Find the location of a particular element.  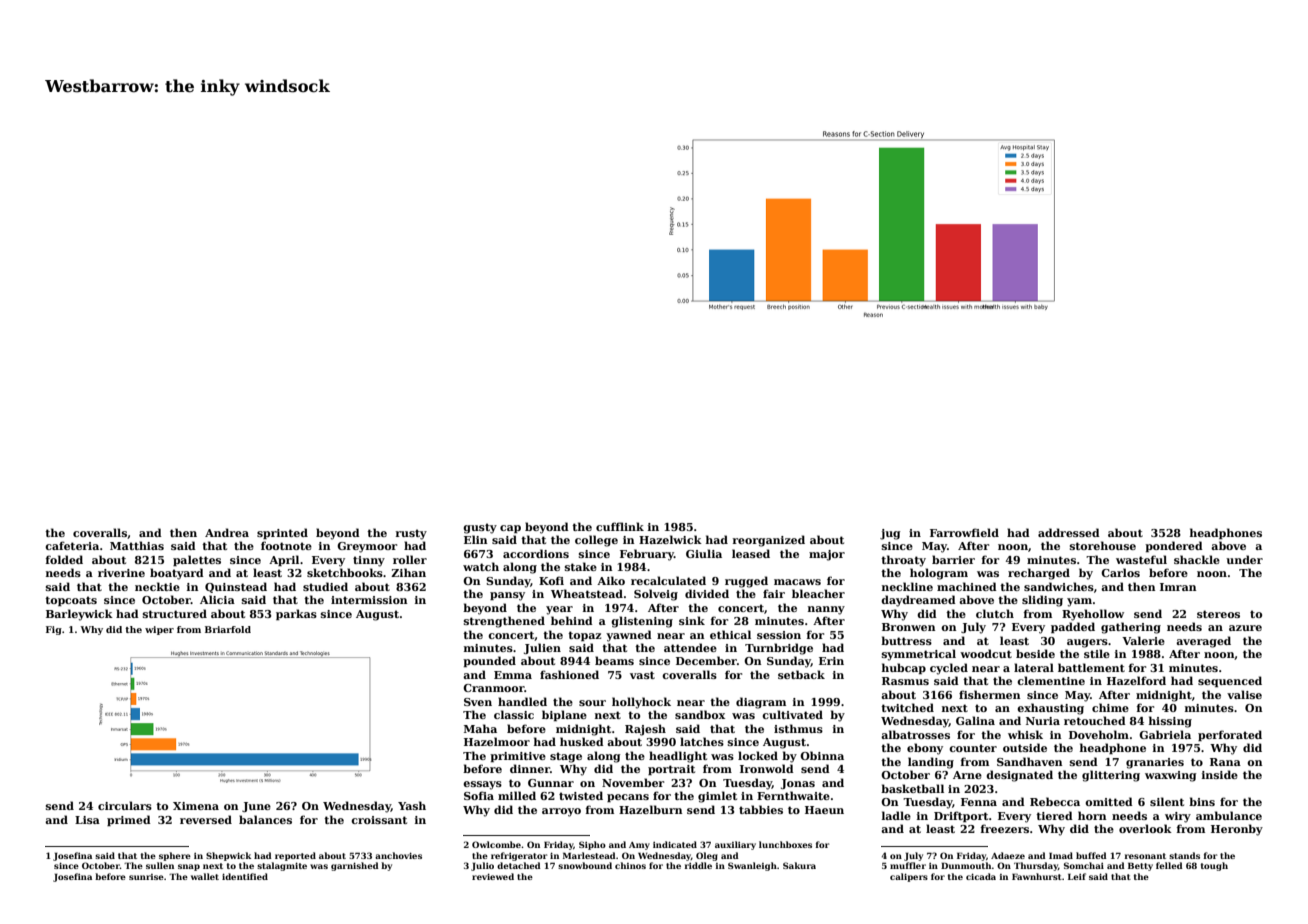

Amy is located at coordinates (639, 846).
